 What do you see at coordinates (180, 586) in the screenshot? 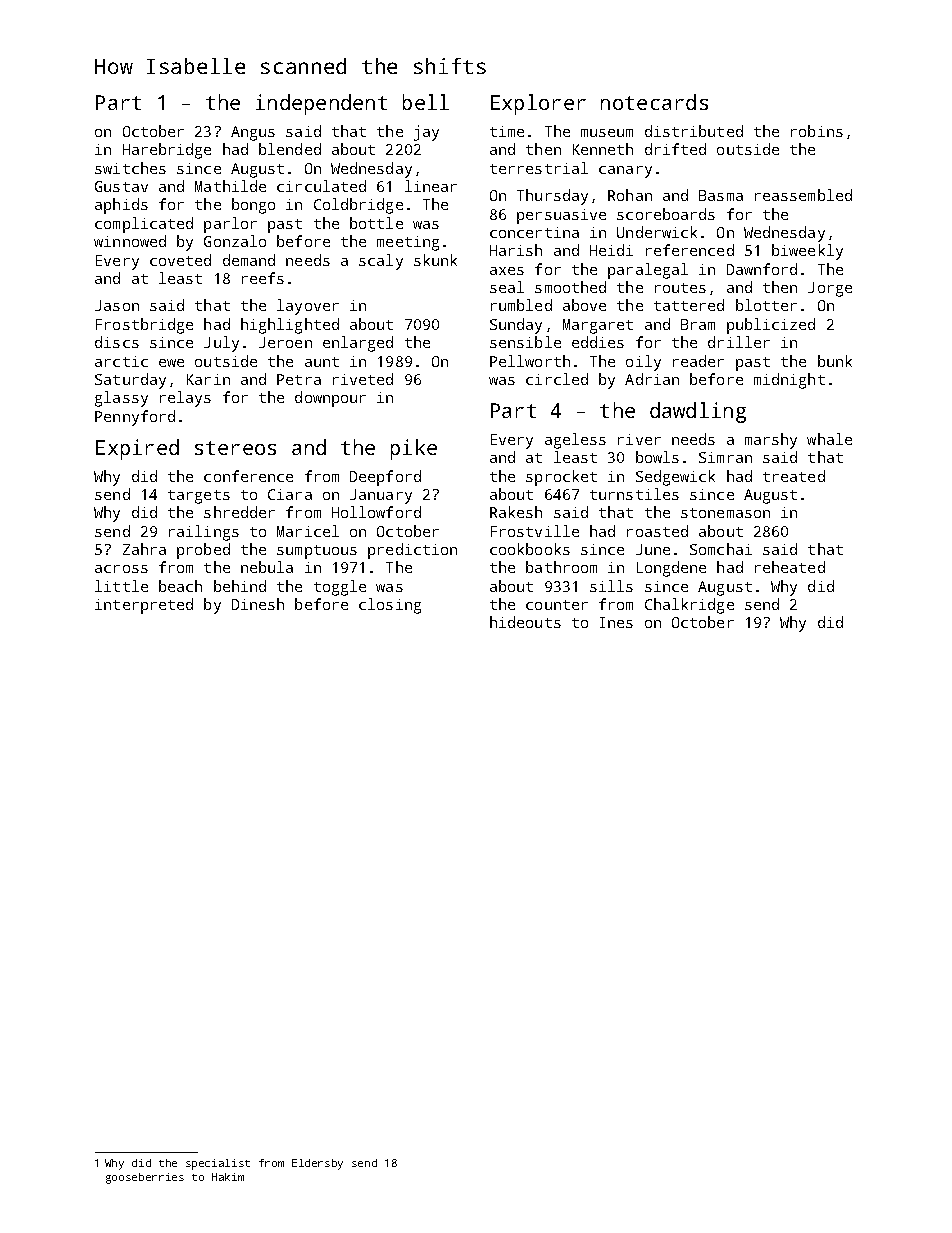
I see `beach` at bounding box center [180, 586].
